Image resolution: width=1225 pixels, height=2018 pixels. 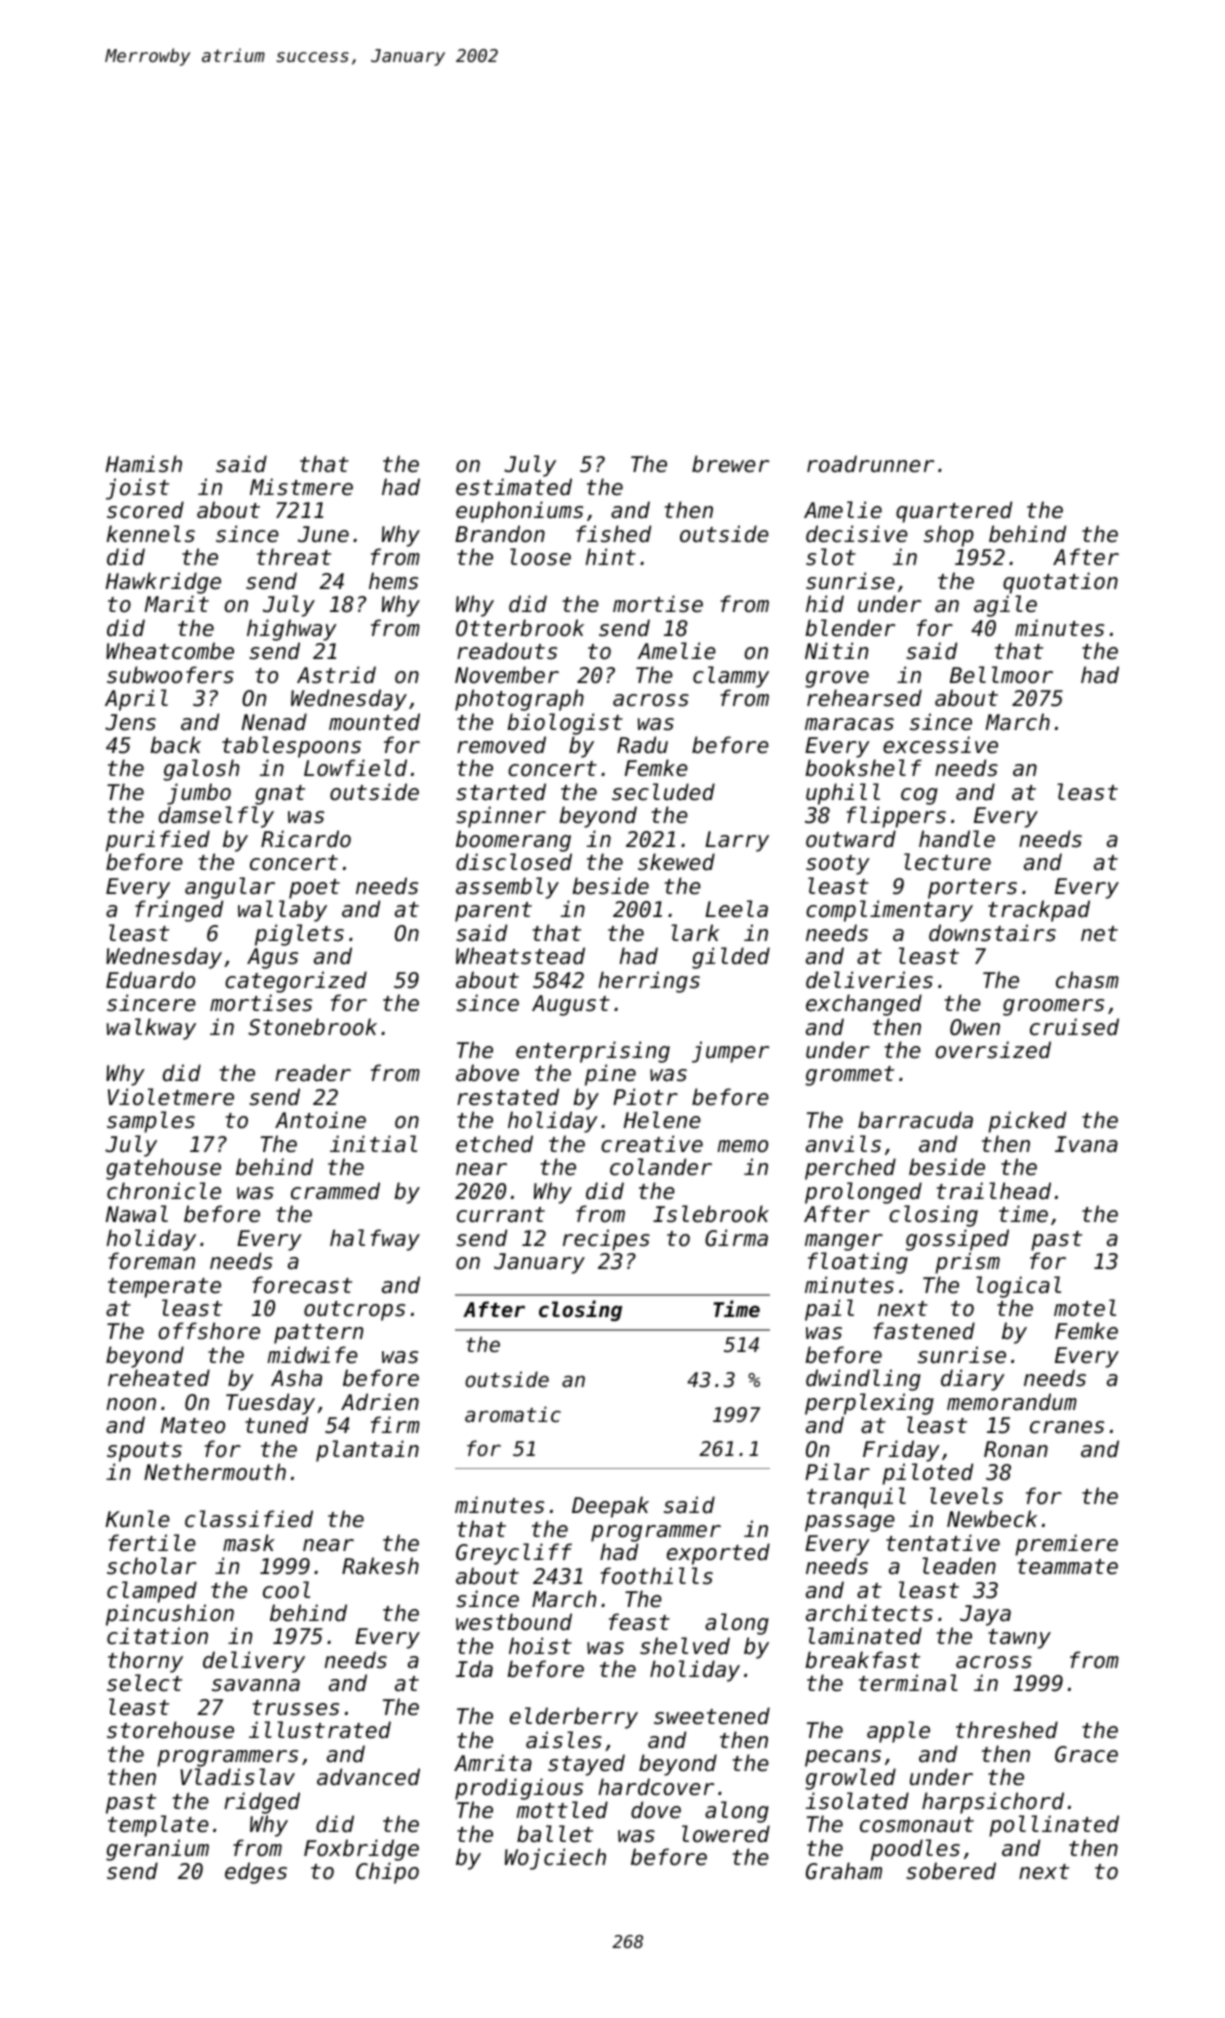 What do you see at coordinates (157, 1850) in the screenshot?
I see `geranium` at bounding box center [157, 1850].
